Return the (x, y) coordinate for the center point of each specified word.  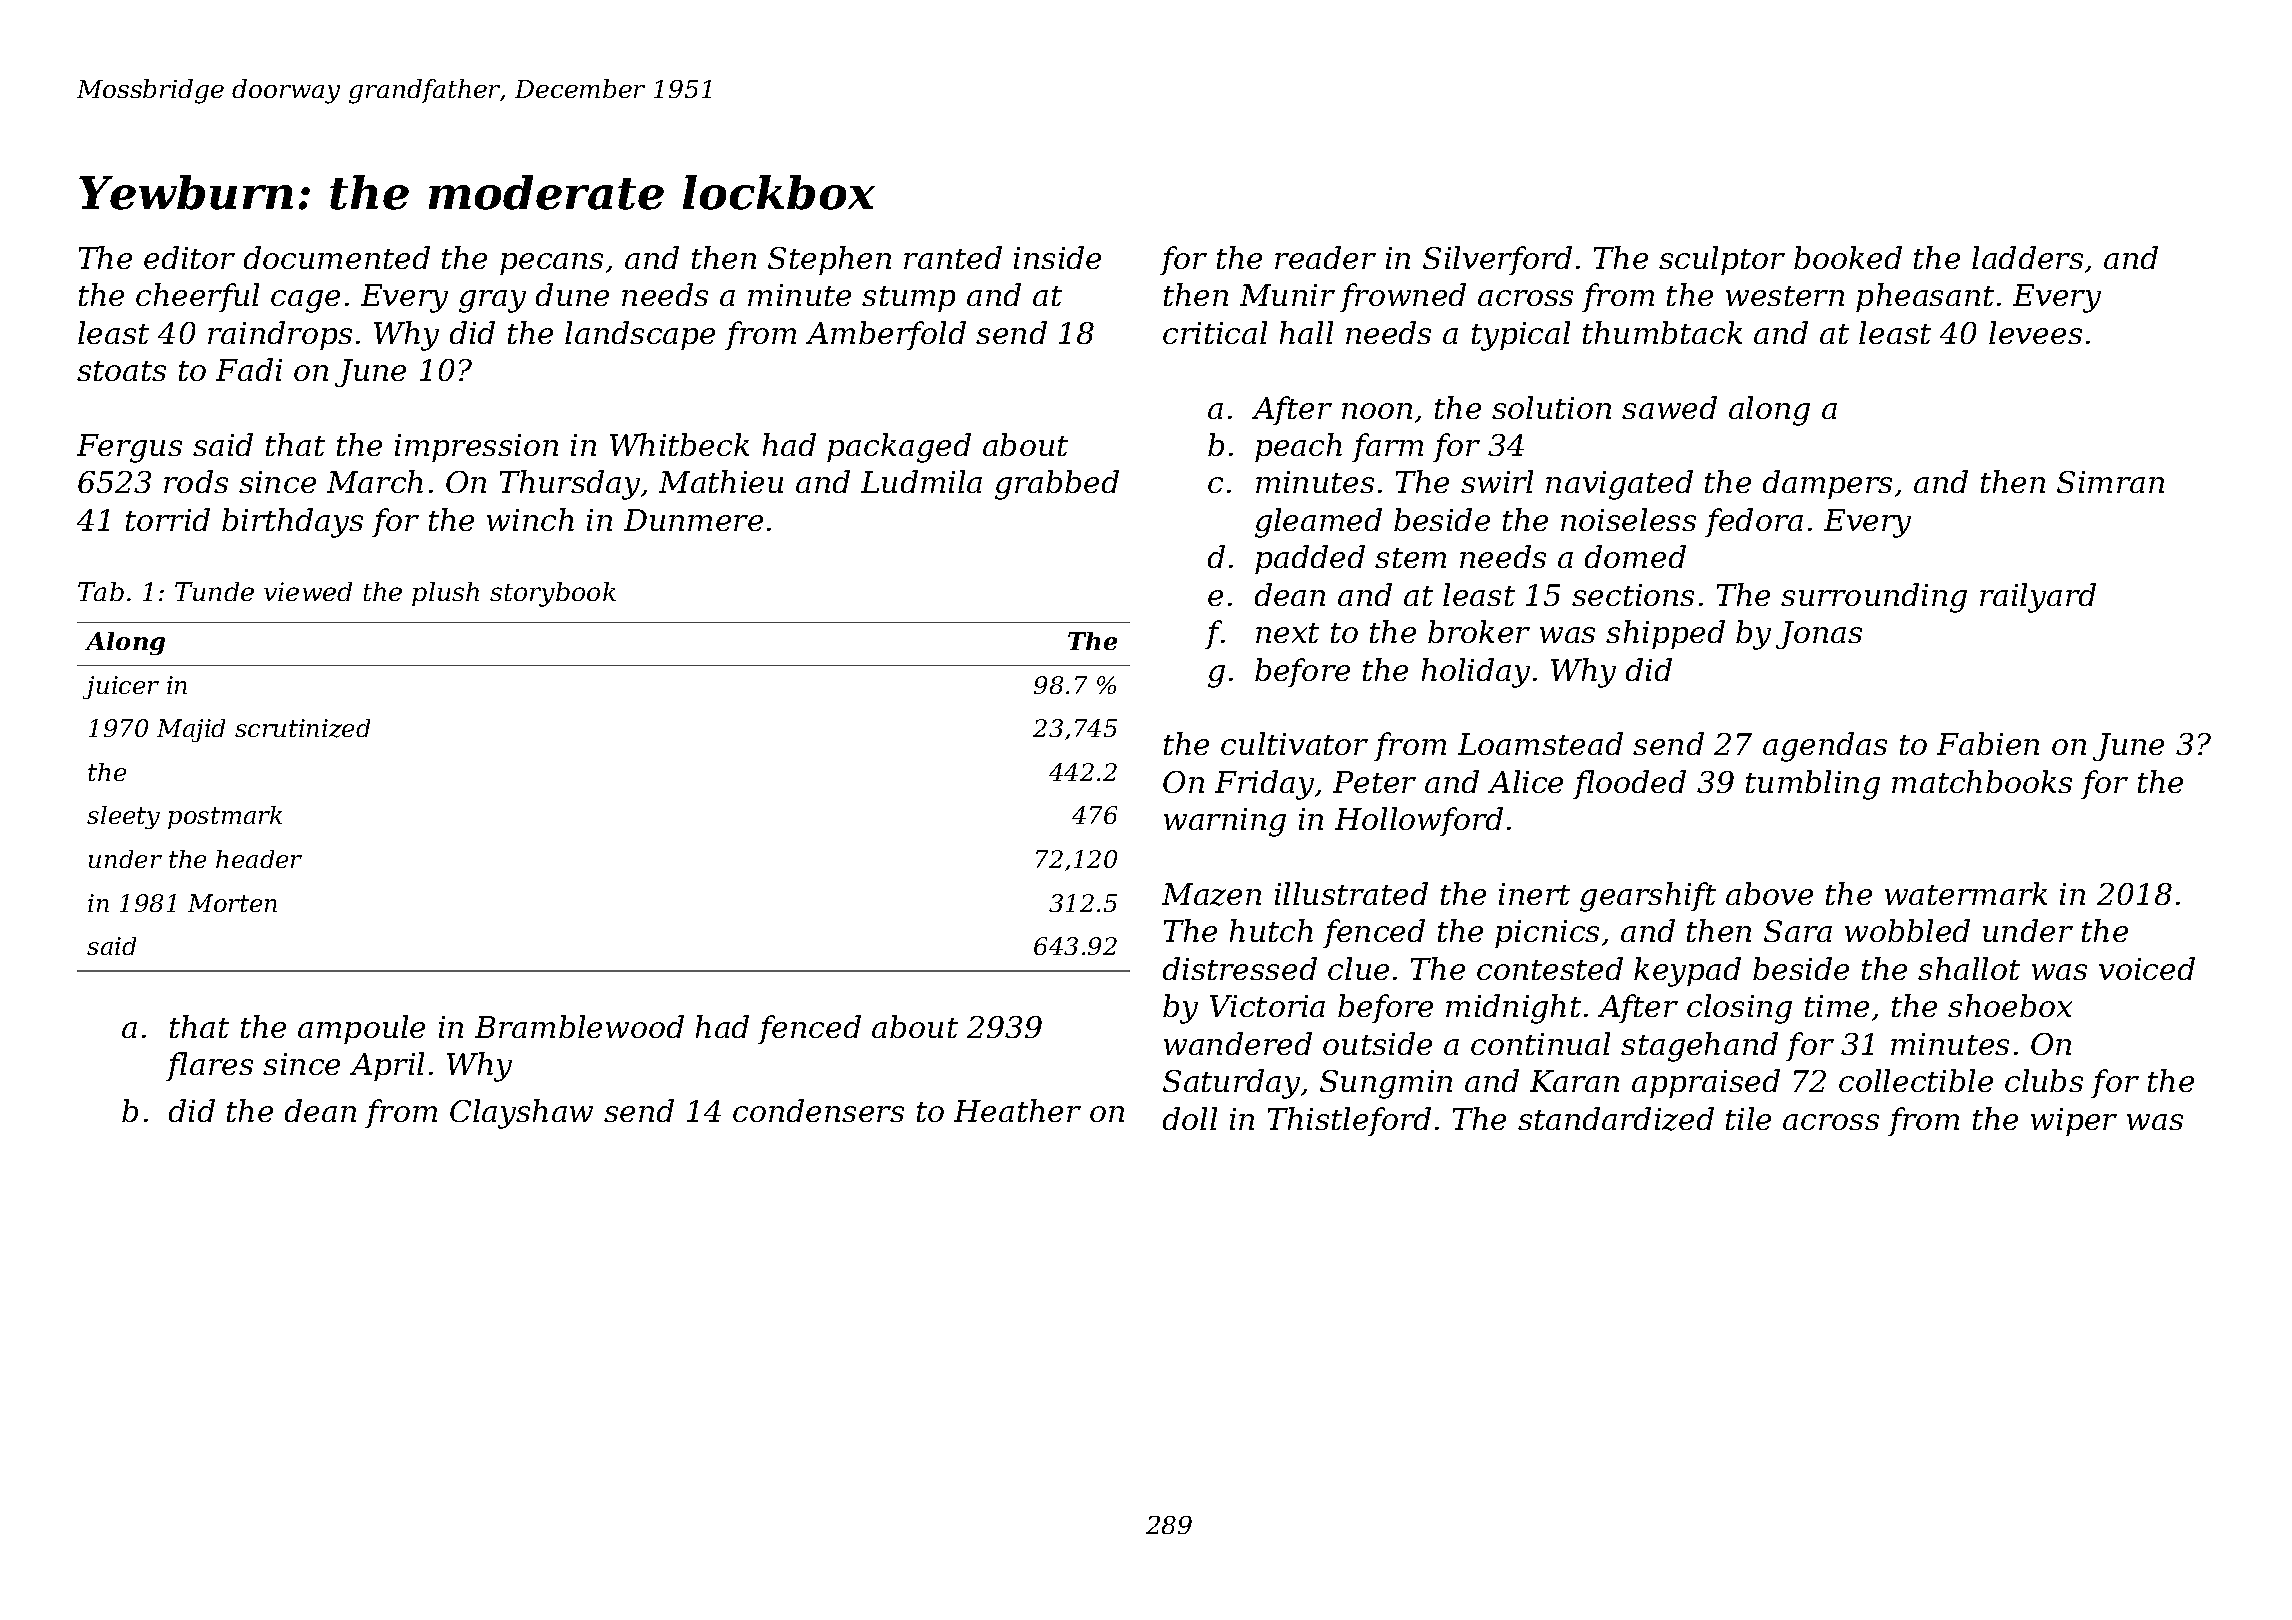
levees (2035, 332)
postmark (225, 817)
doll (1190, 1118)
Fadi (249, 369)
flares (209, 1066)
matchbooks (1982, 781)
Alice (1525, 781)
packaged (899, 448)
